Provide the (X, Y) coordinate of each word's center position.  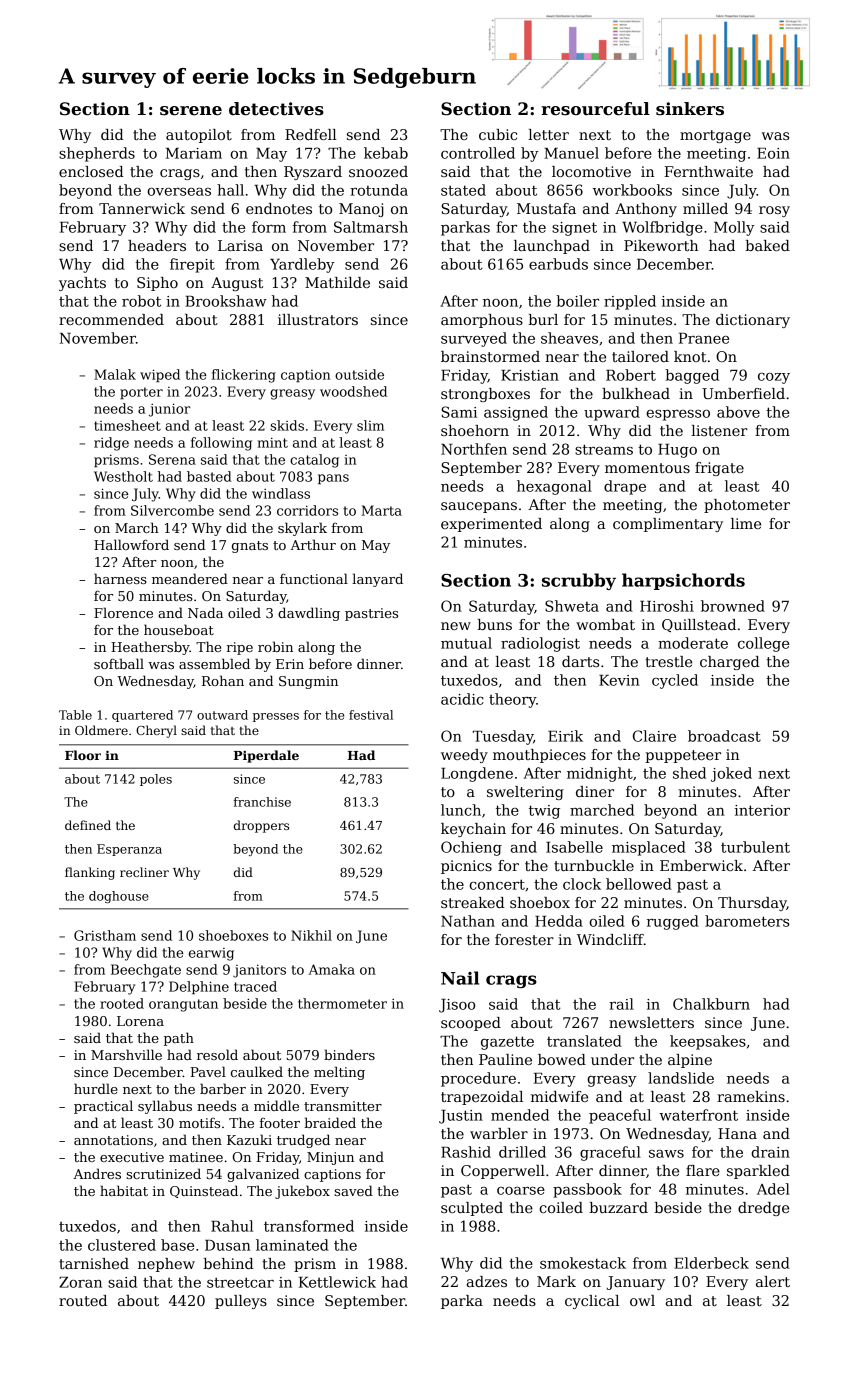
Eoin (773, 153)
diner (595, 791)
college (763, 644)
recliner (144, 872)
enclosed (91, 171)
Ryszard (313, 173)
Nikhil (311, 935)
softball (119, 663)
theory (512, 700)
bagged (692, 376)
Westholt (123, 476)
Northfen (474, 449)
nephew (166, 1265)
